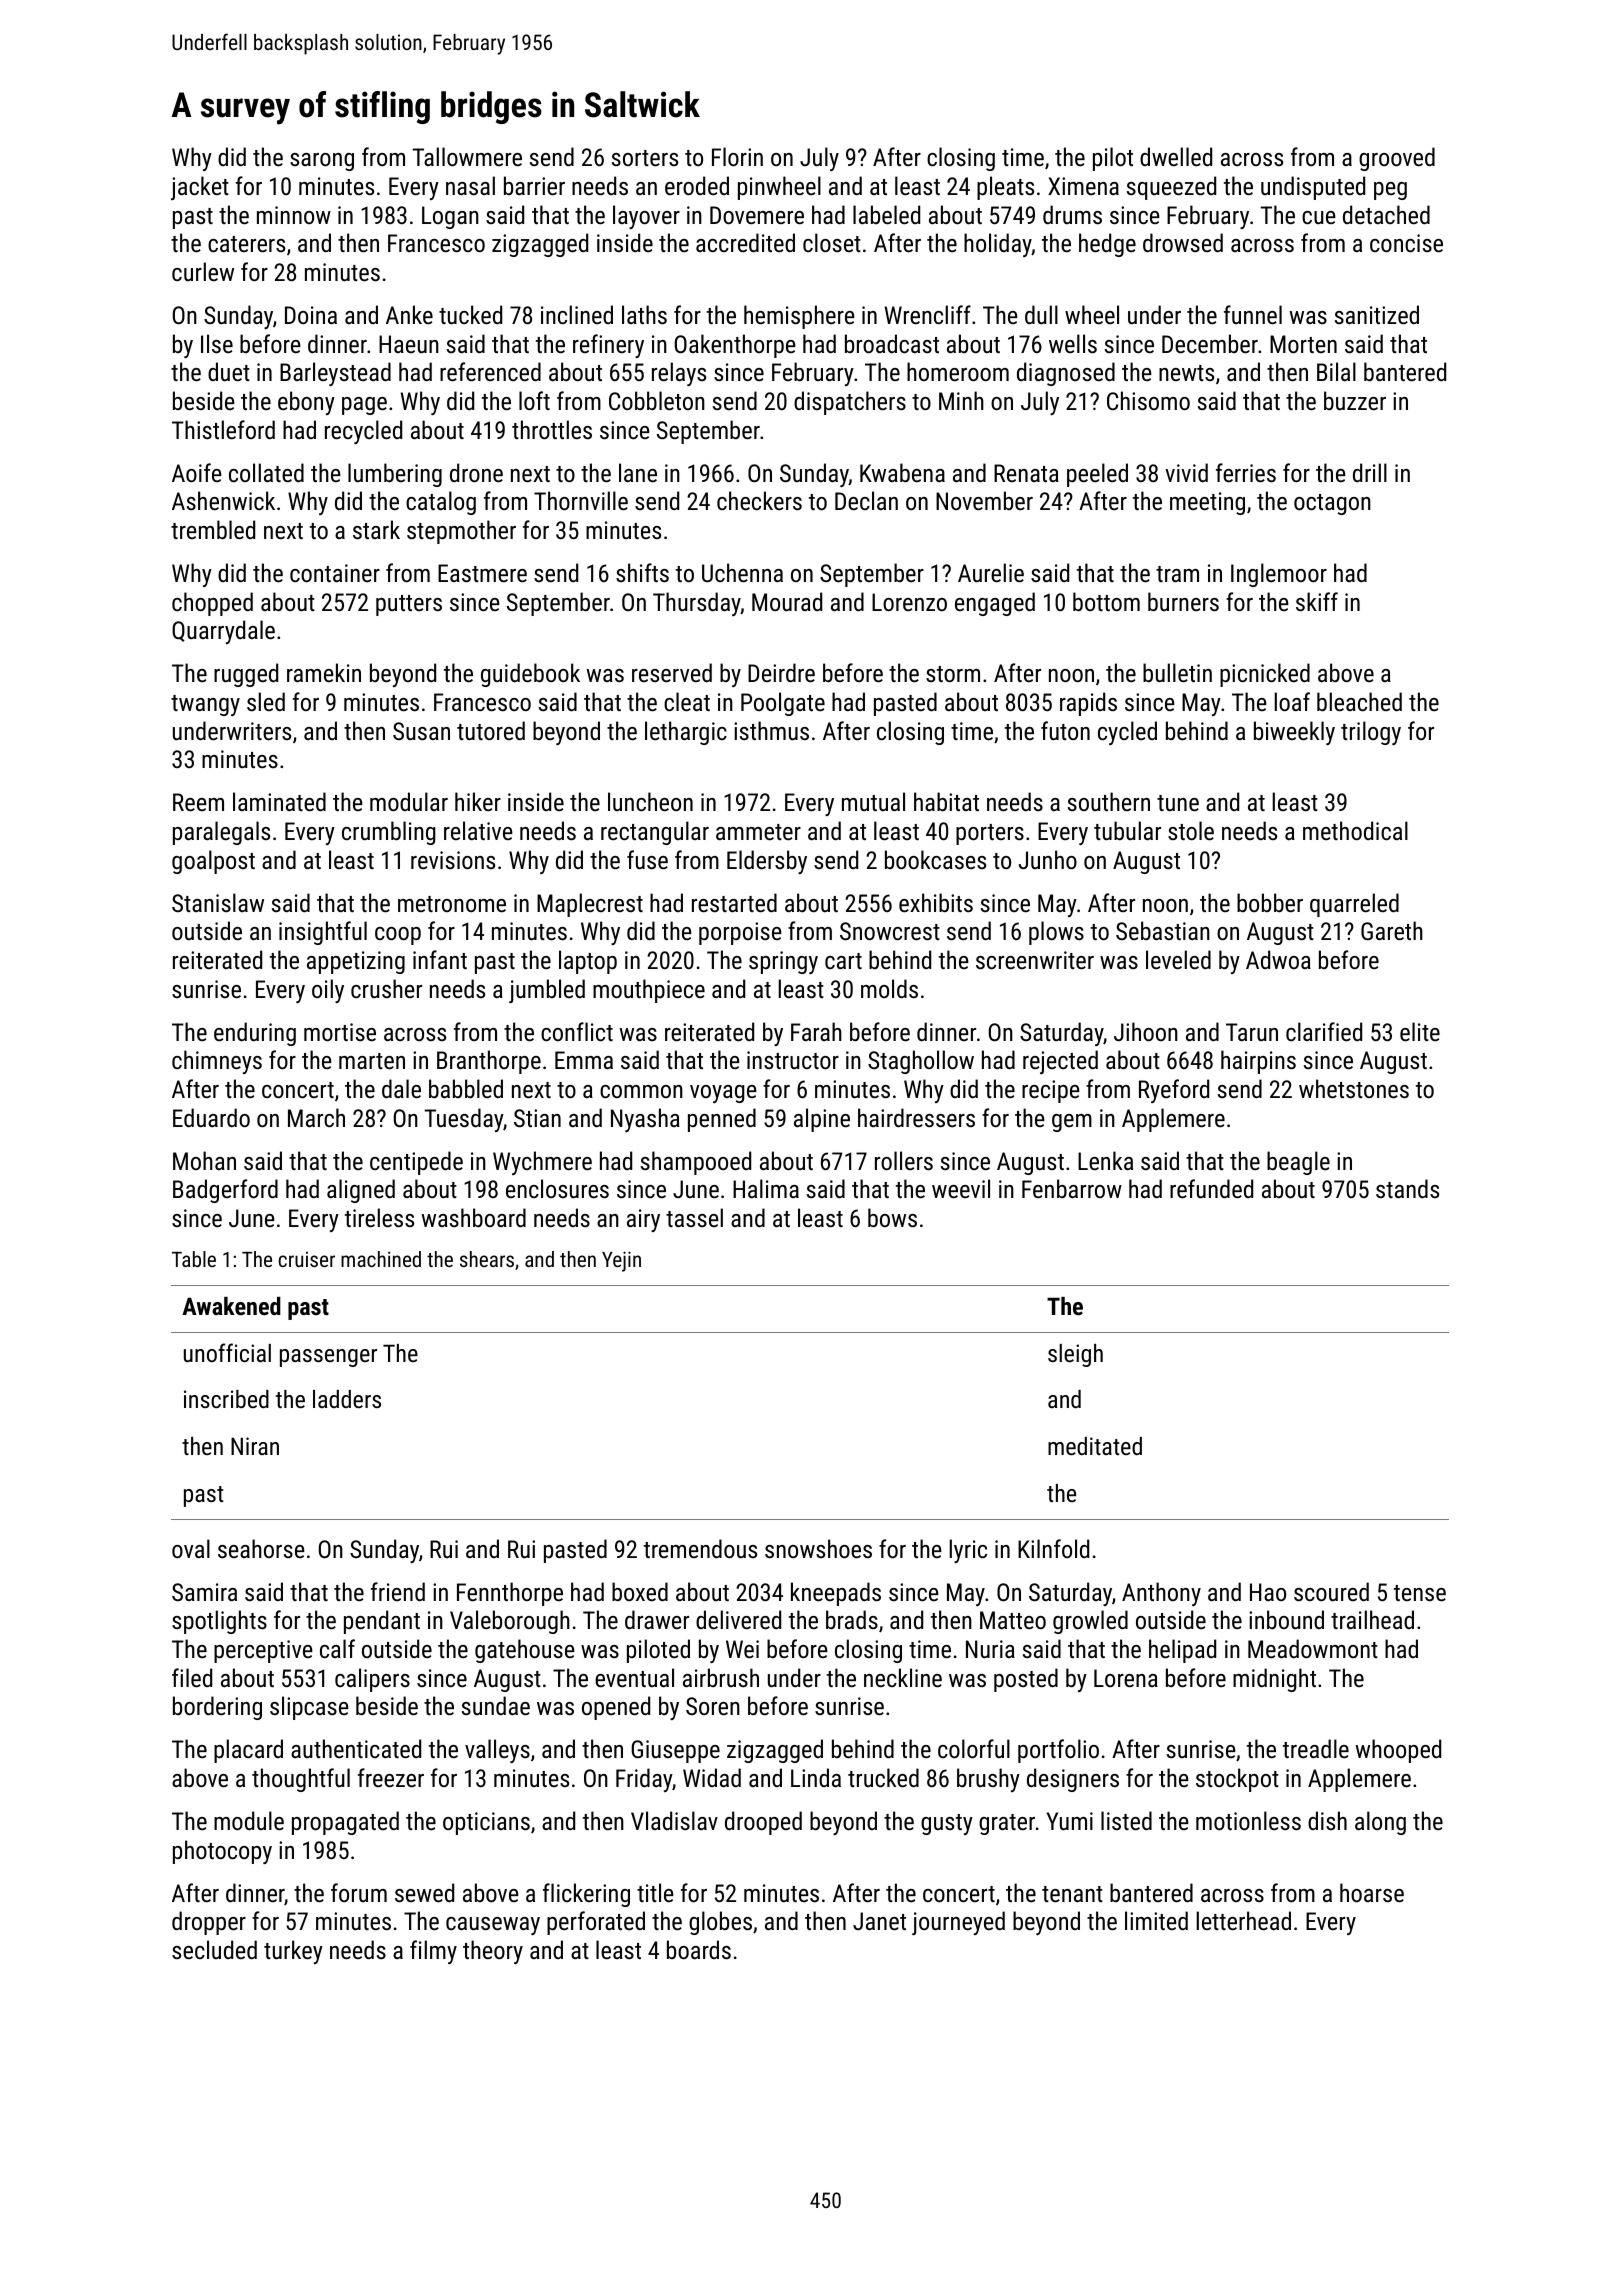 The height and width of the document is (2292, 1620). What do you see at coordinates (213, 529) in the document?
I see `trembled` at bounding box center [213, 529].
